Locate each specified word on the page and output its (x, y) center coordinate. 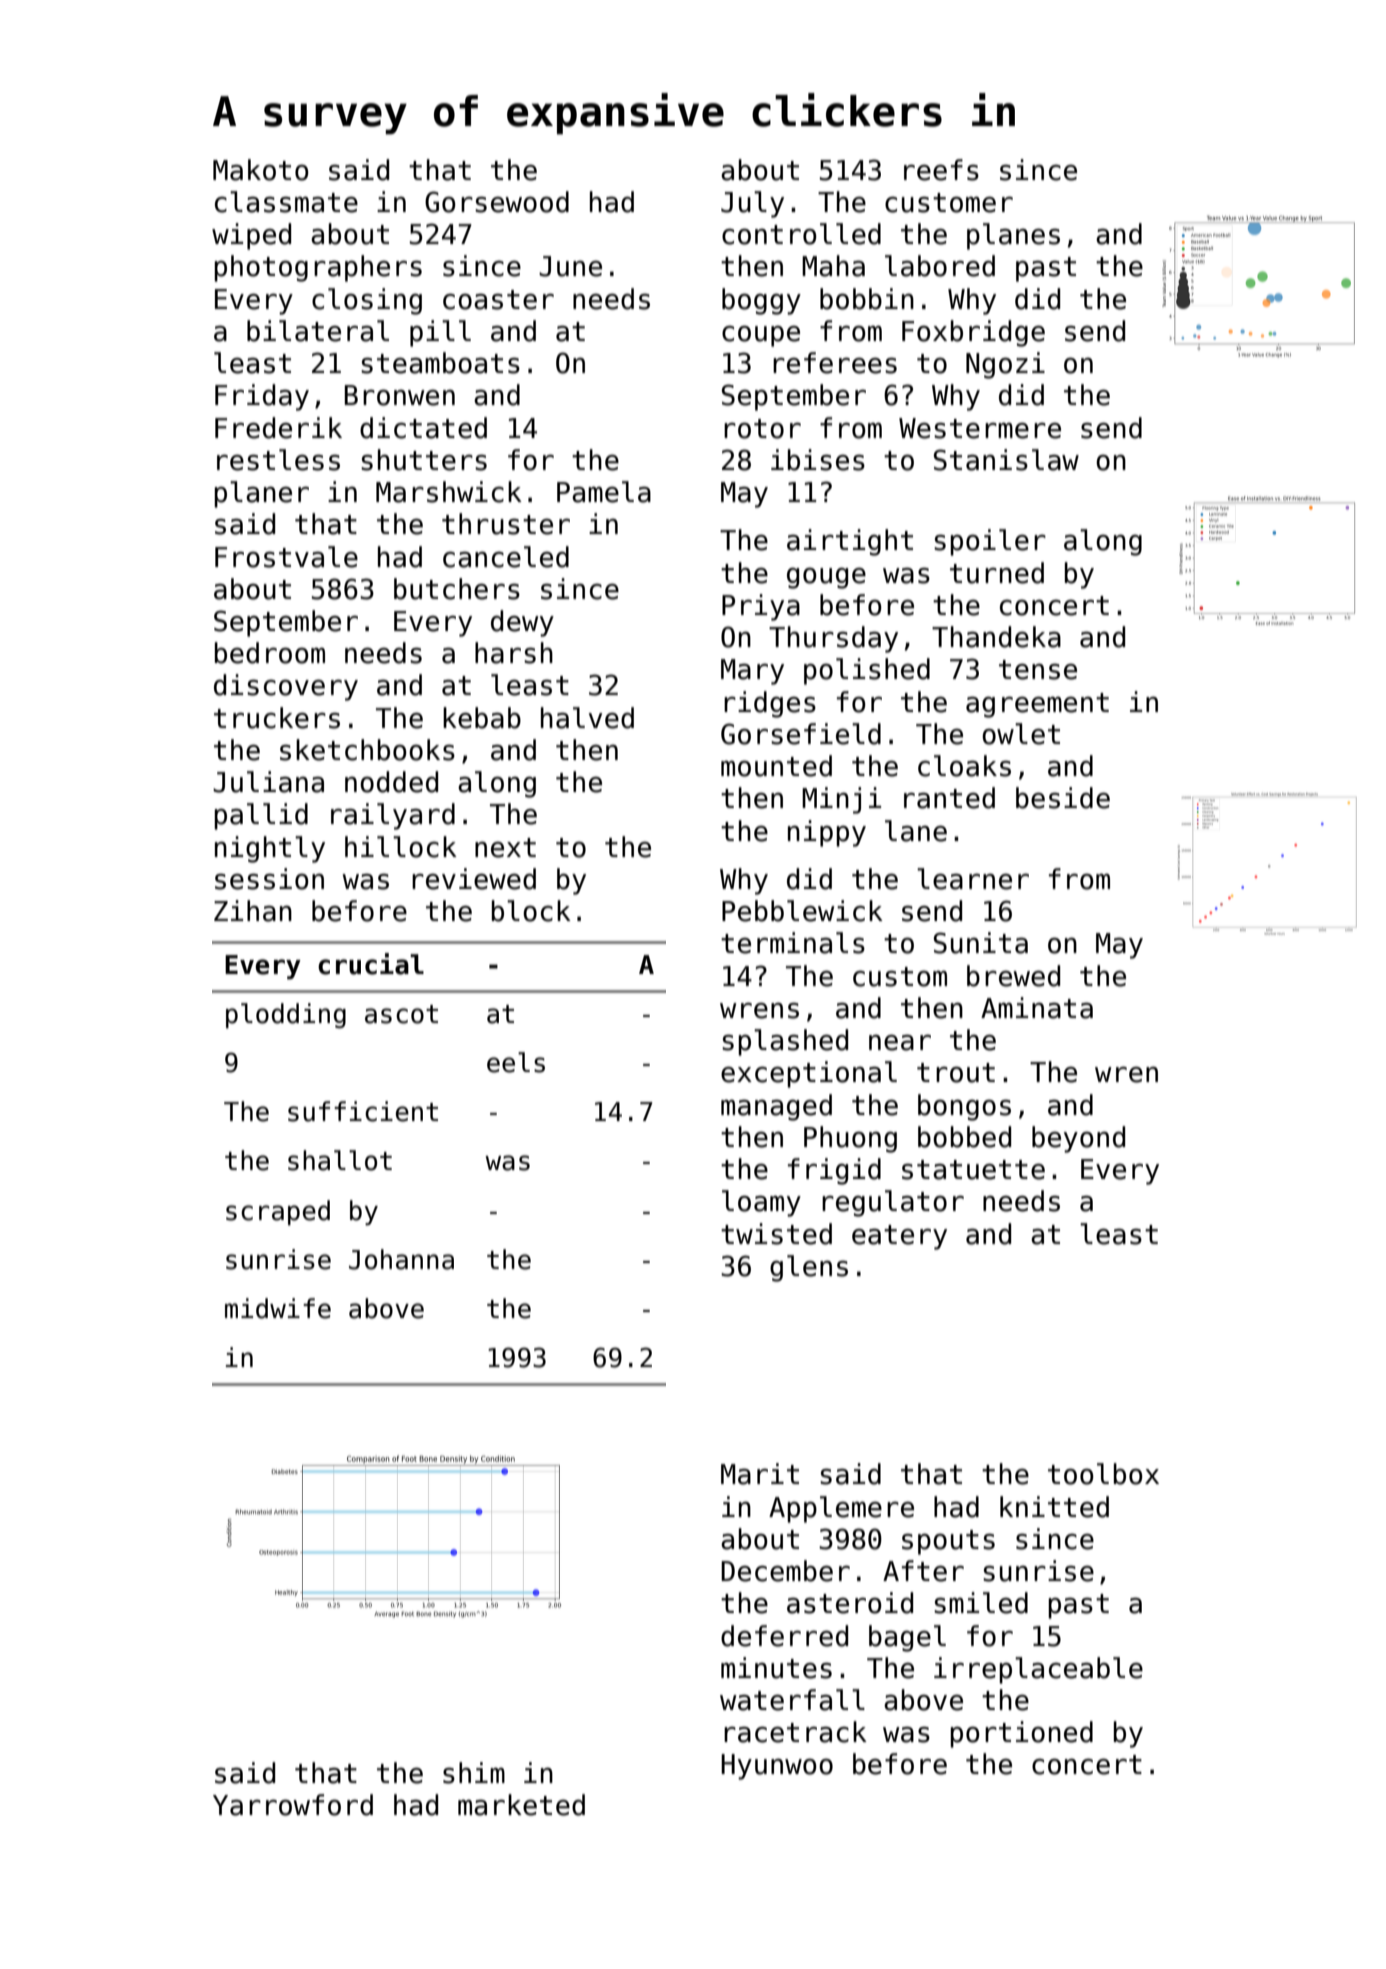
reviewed (474, 879)
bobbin (867, 299)
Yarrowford (293, 1805)
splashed (785, 1042)
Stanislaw (1006, 460)
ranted (949, 798)
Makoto (261, 170)
